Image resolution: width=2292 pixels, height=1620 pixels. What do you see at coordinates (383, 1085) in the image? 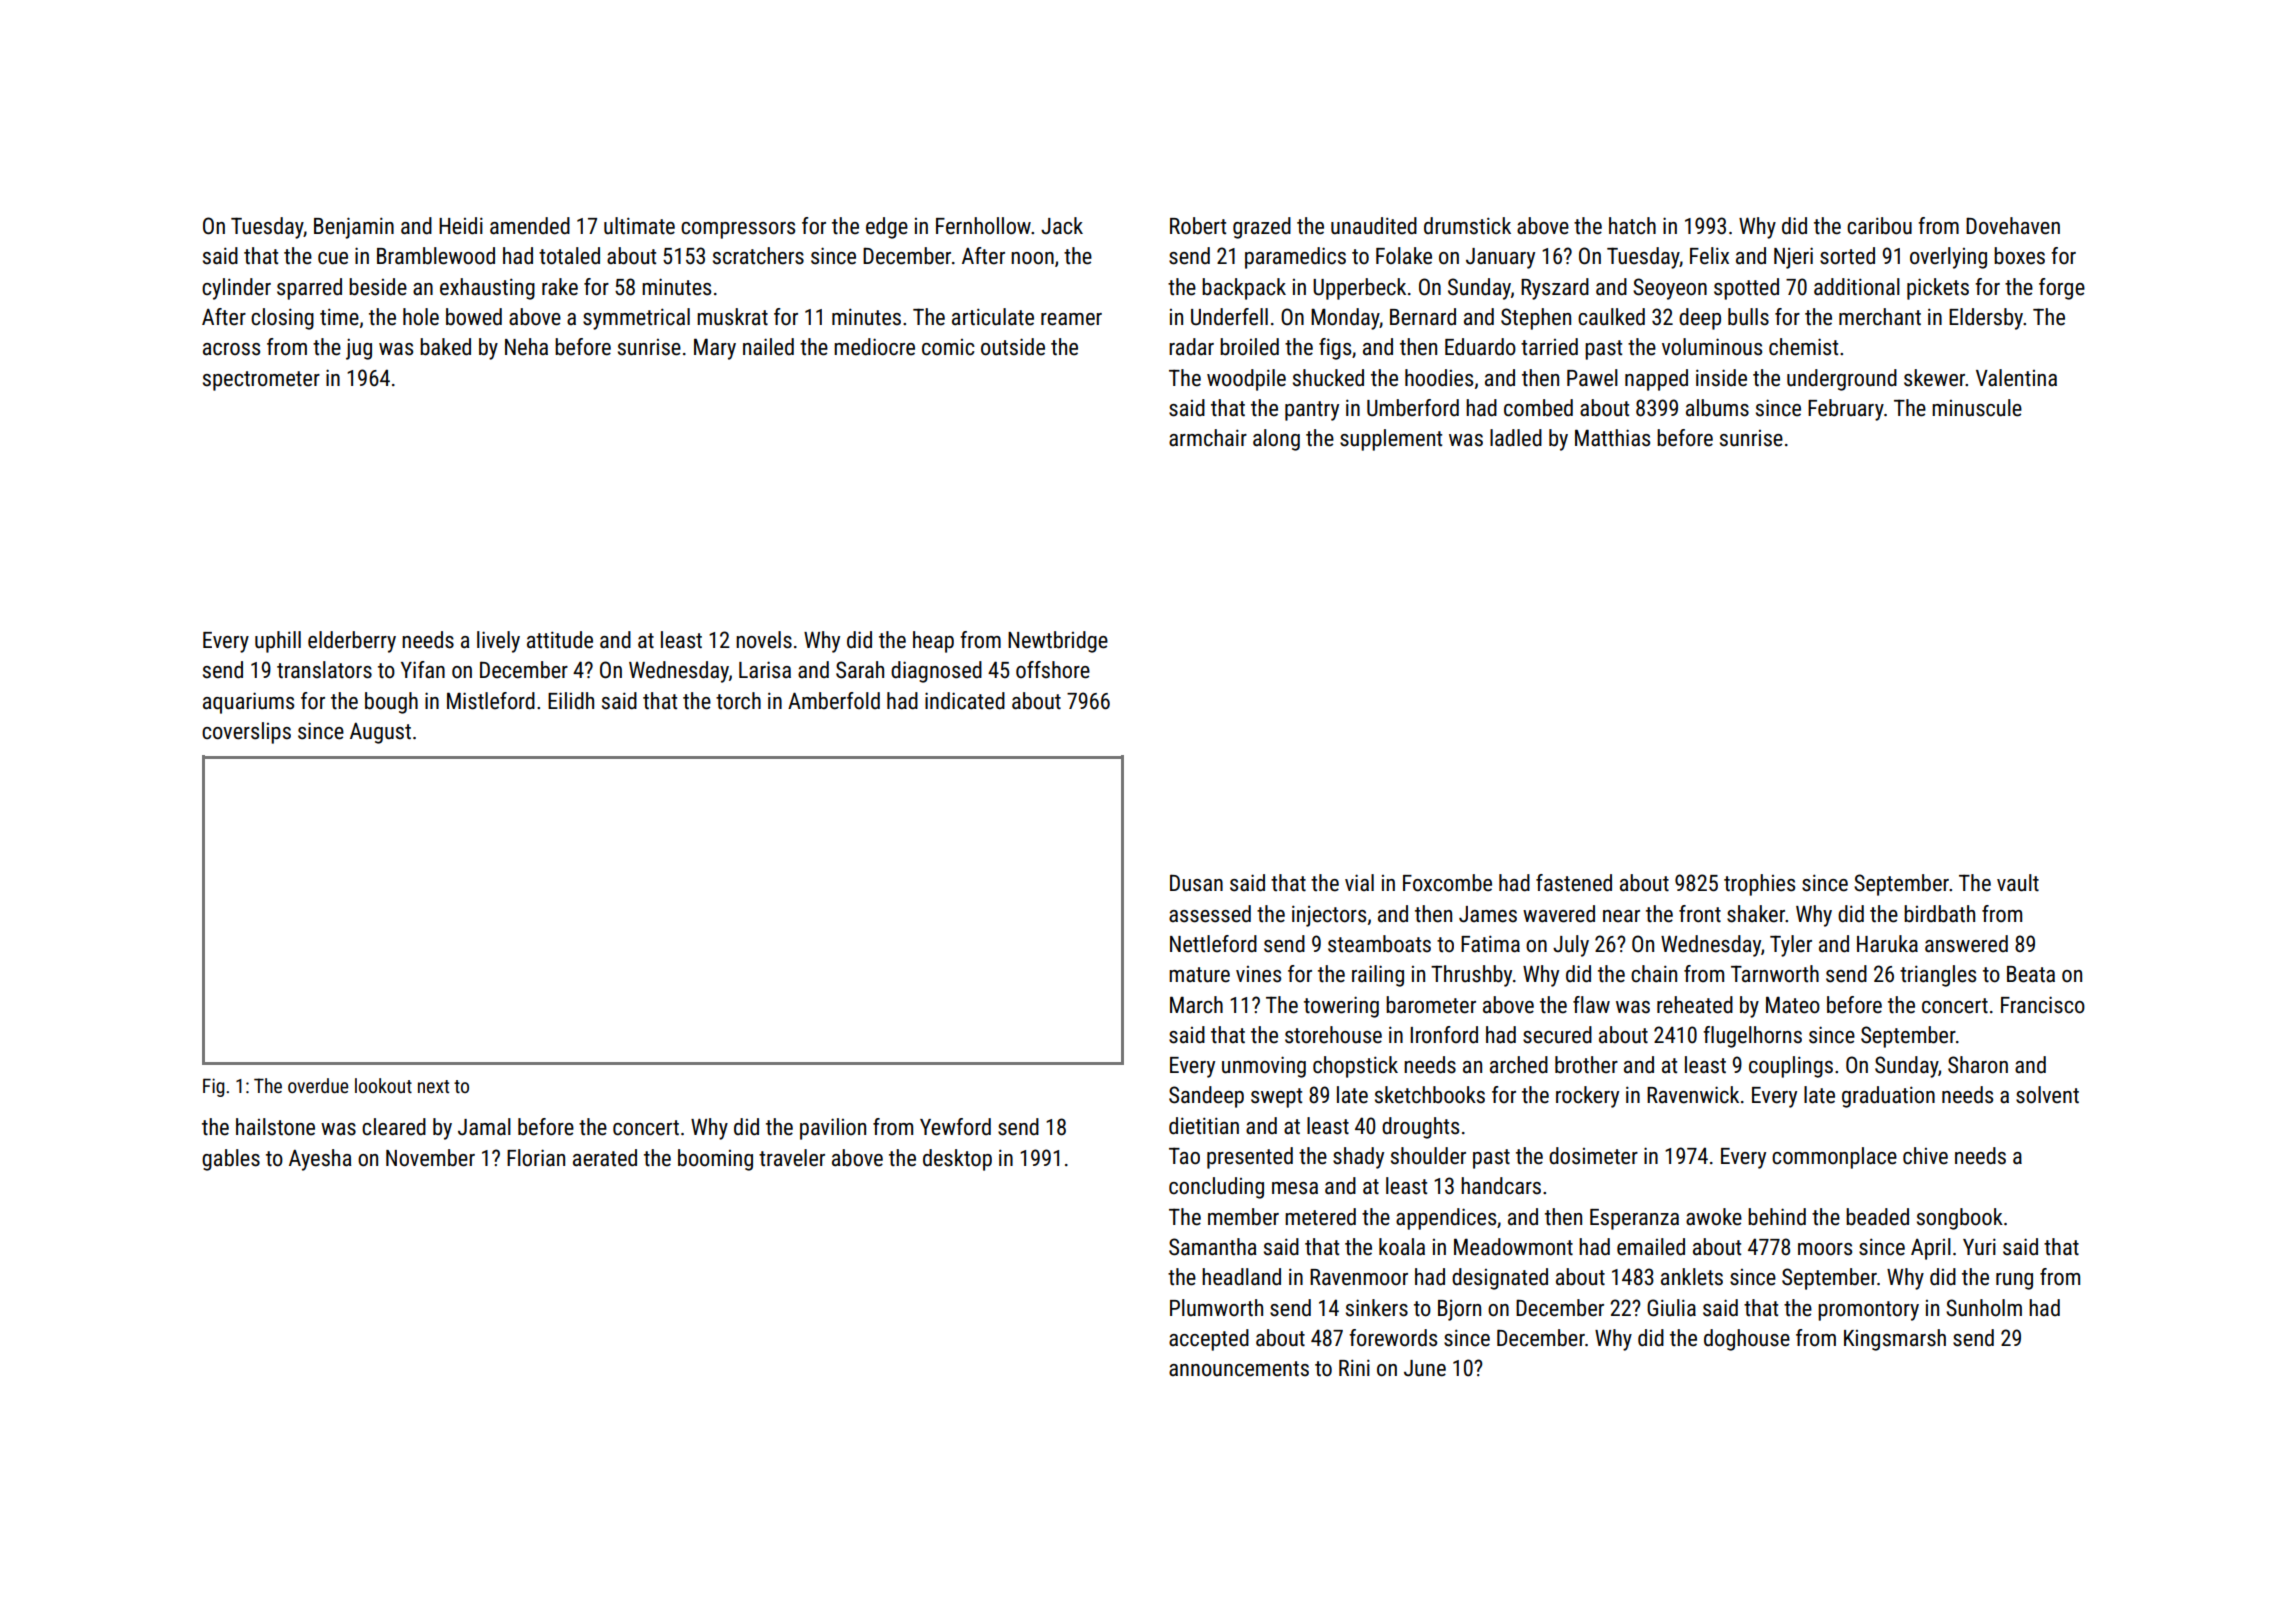
I see `lookout` at bounding box center [383, 1085].
